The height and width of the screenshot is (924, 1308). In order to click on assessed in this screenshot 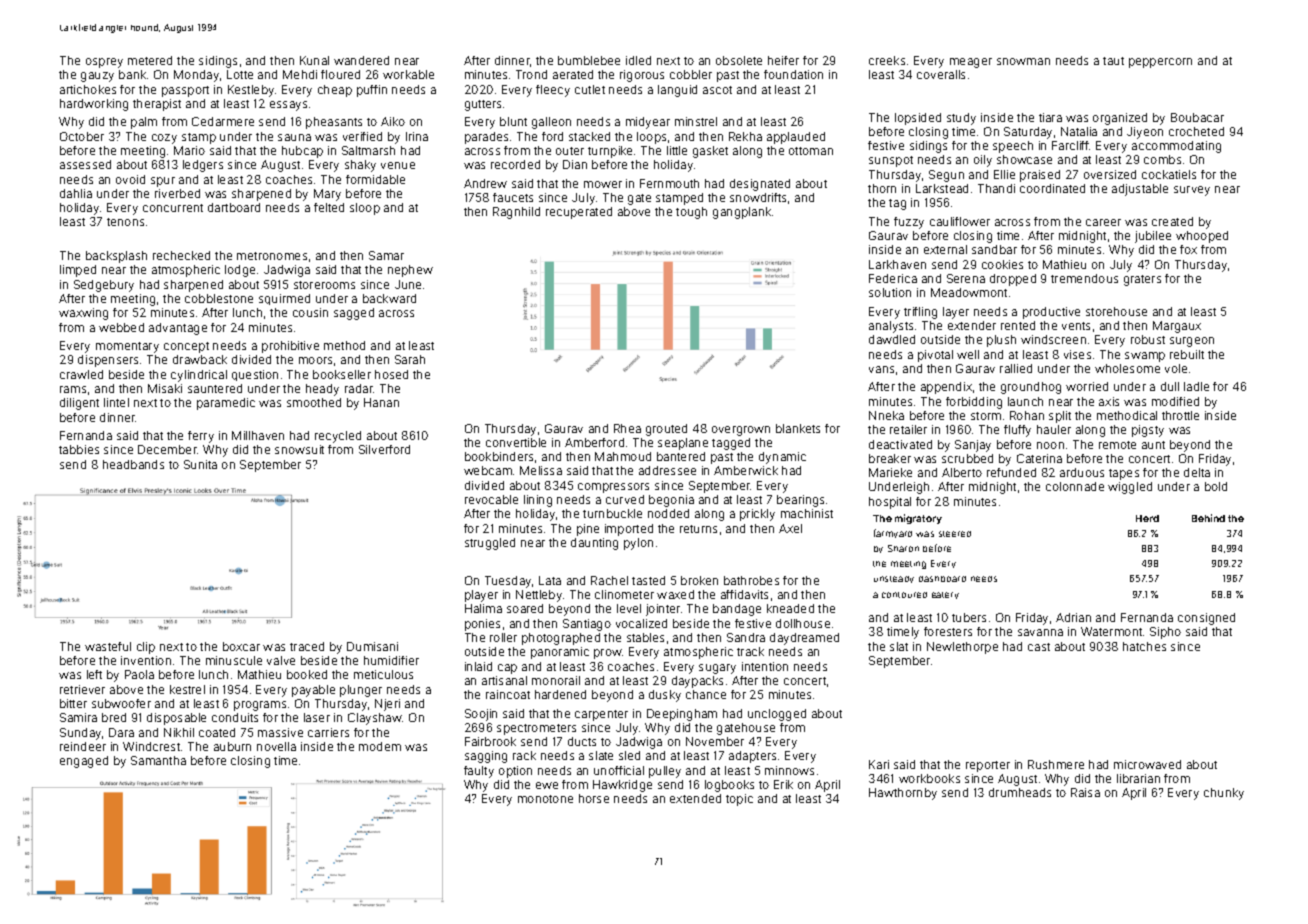, I will do `click(85, 164)`.
